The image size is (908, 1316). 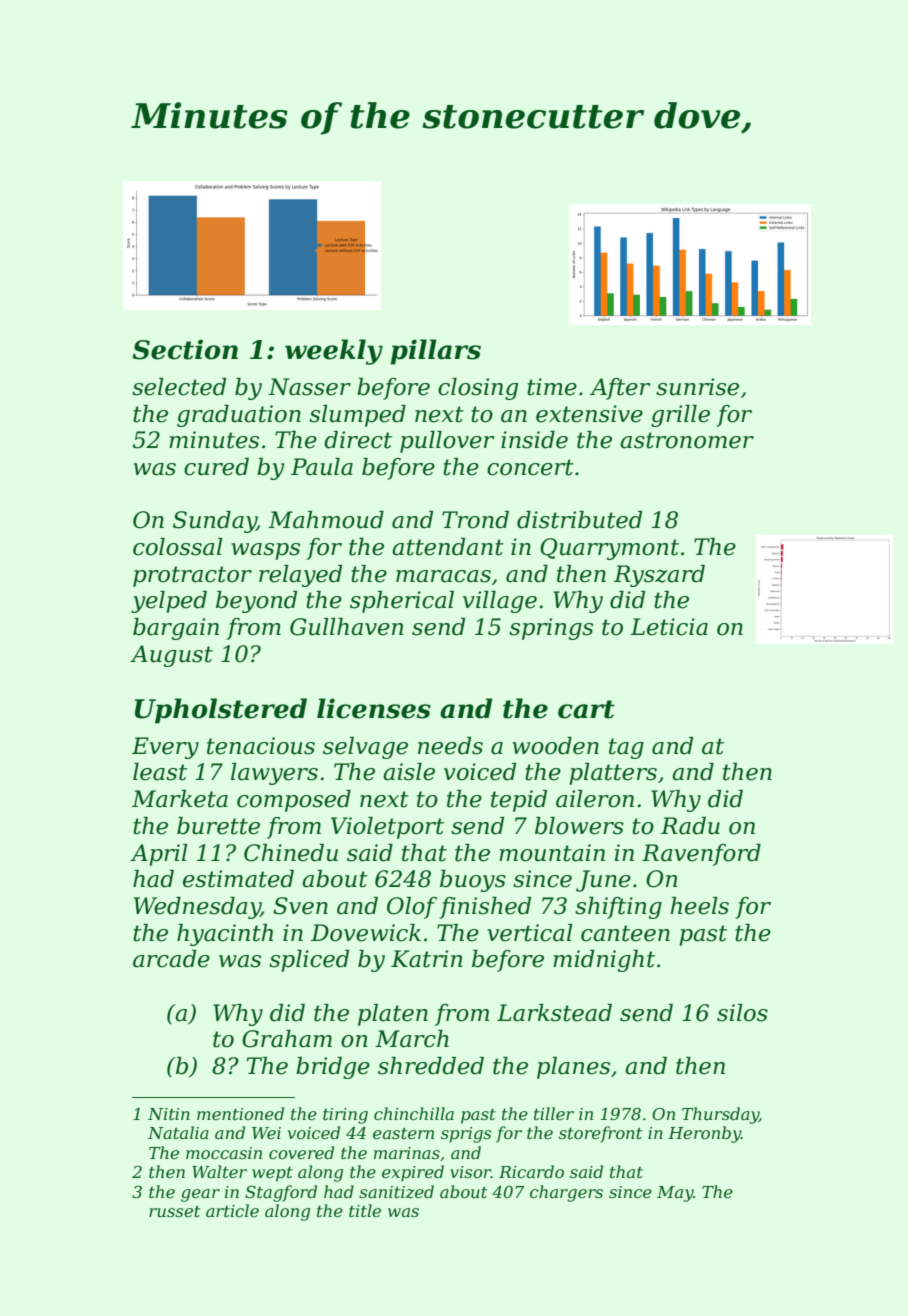 I want to click on composed, so click(x=294, y=801).
